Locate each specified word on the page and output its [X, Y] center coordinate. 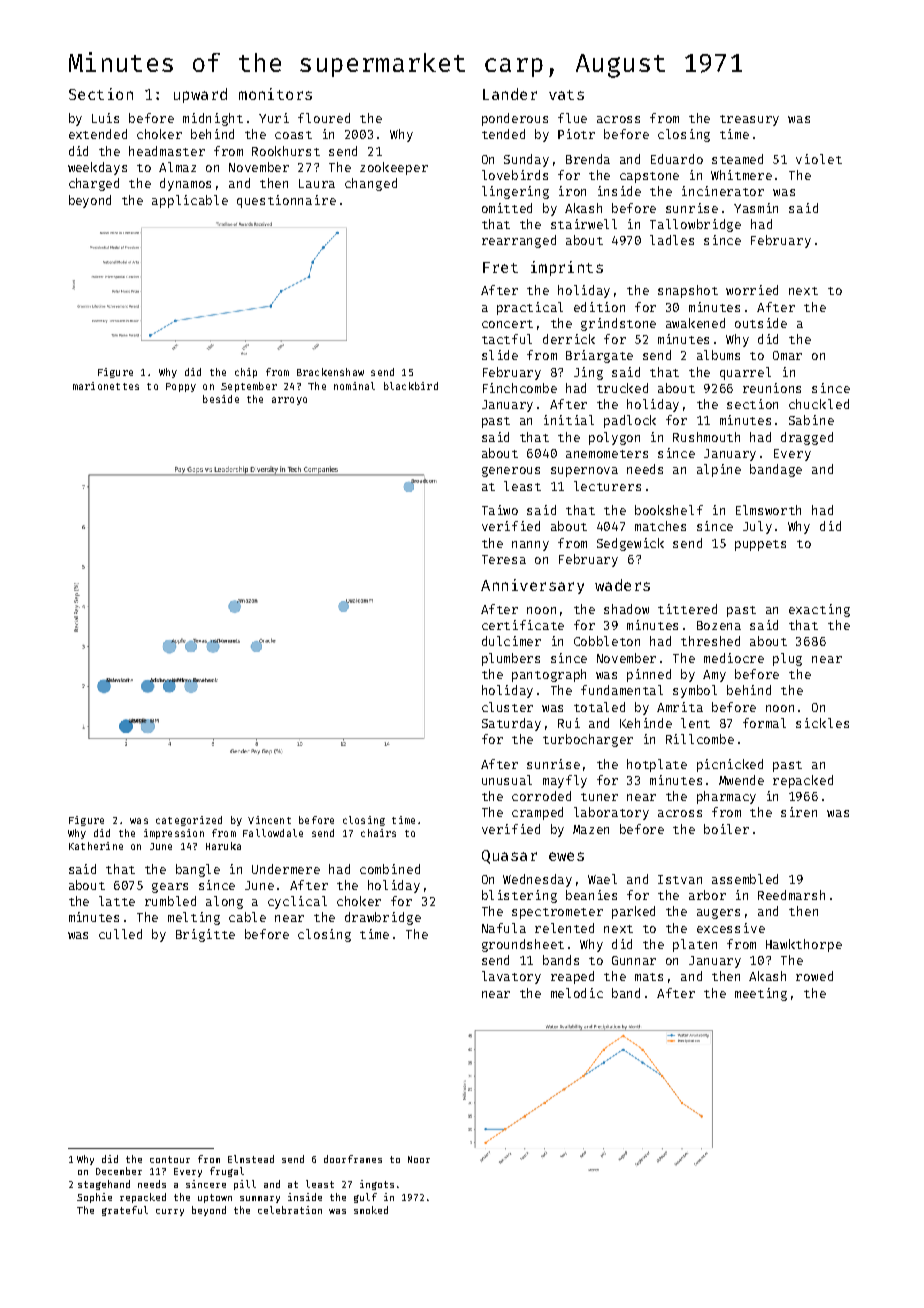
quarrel [745, 373]
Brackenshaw [330, 372]
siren [799, 812]
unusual [507, 780]
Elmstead [251, 1159]
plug [787, 659]
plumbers [511, 659]
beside [221, 399]
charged [94, 184]
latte [117, 901]
